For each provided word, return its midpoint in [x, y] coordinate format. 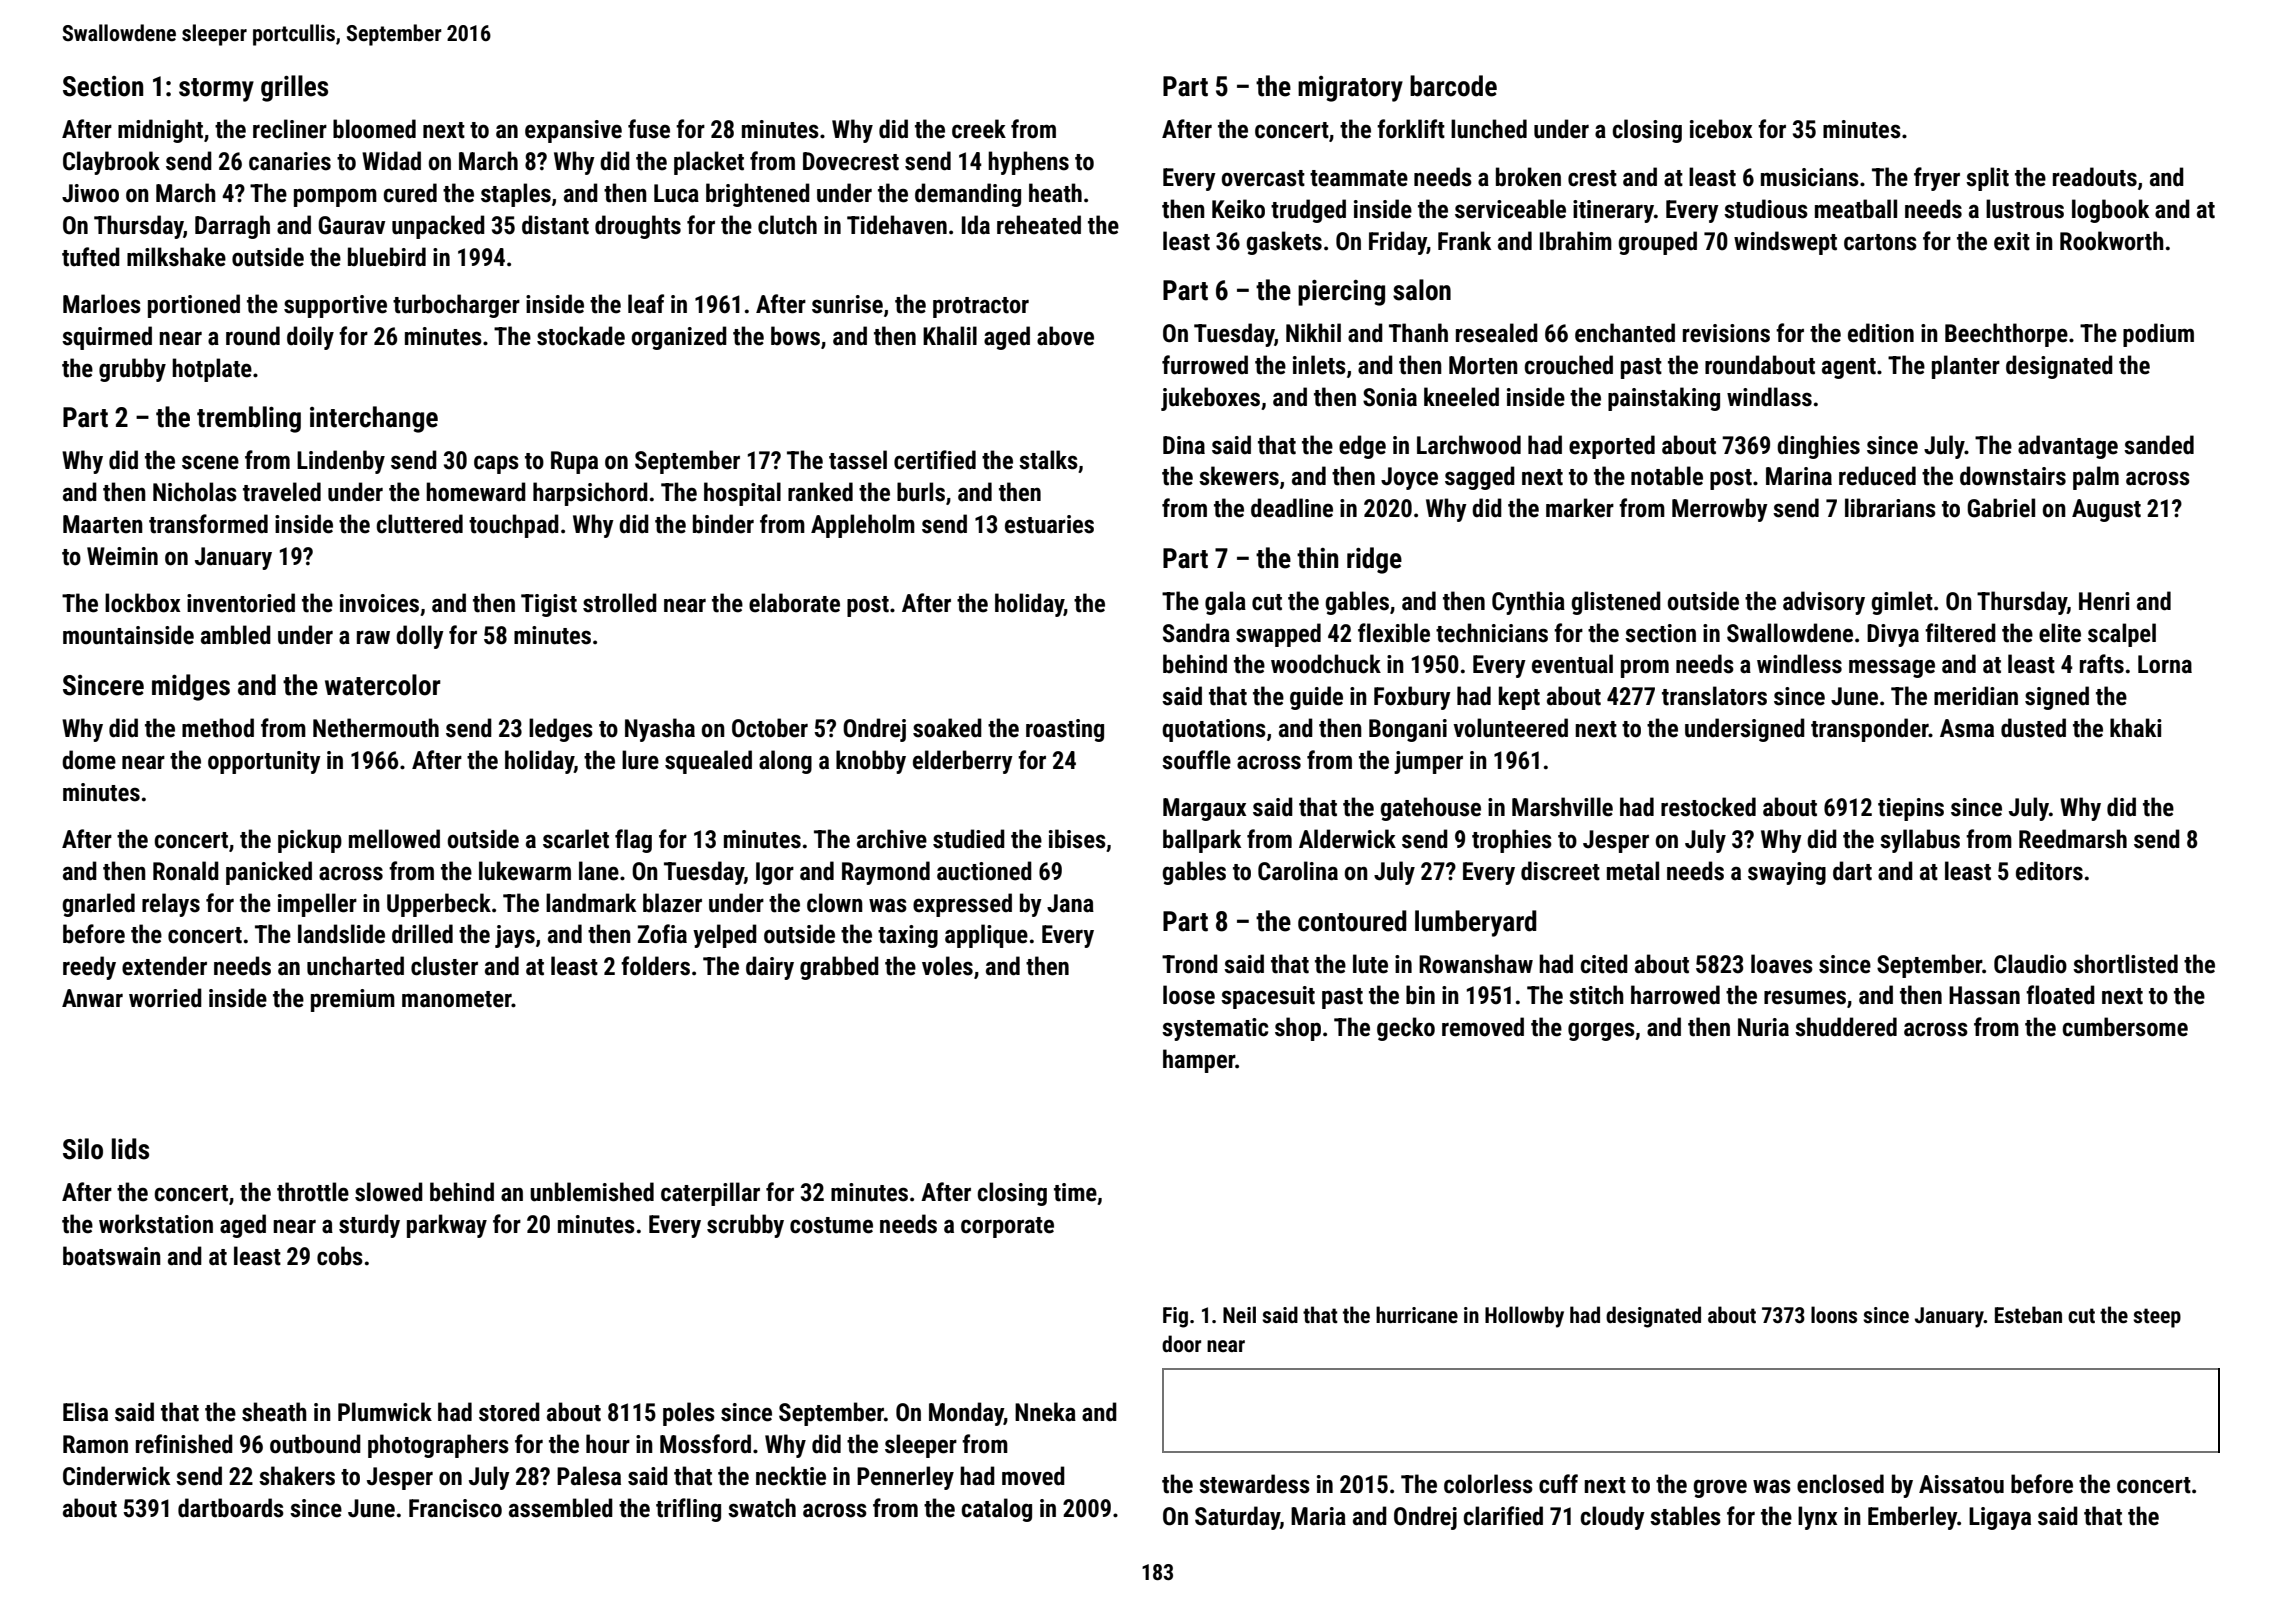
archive [892, 839]
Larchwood [1469, 445]
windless [1799, 664]
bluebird [387, 257]
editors [2049, 871]
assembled [561, 1508]
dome [89, 760]
